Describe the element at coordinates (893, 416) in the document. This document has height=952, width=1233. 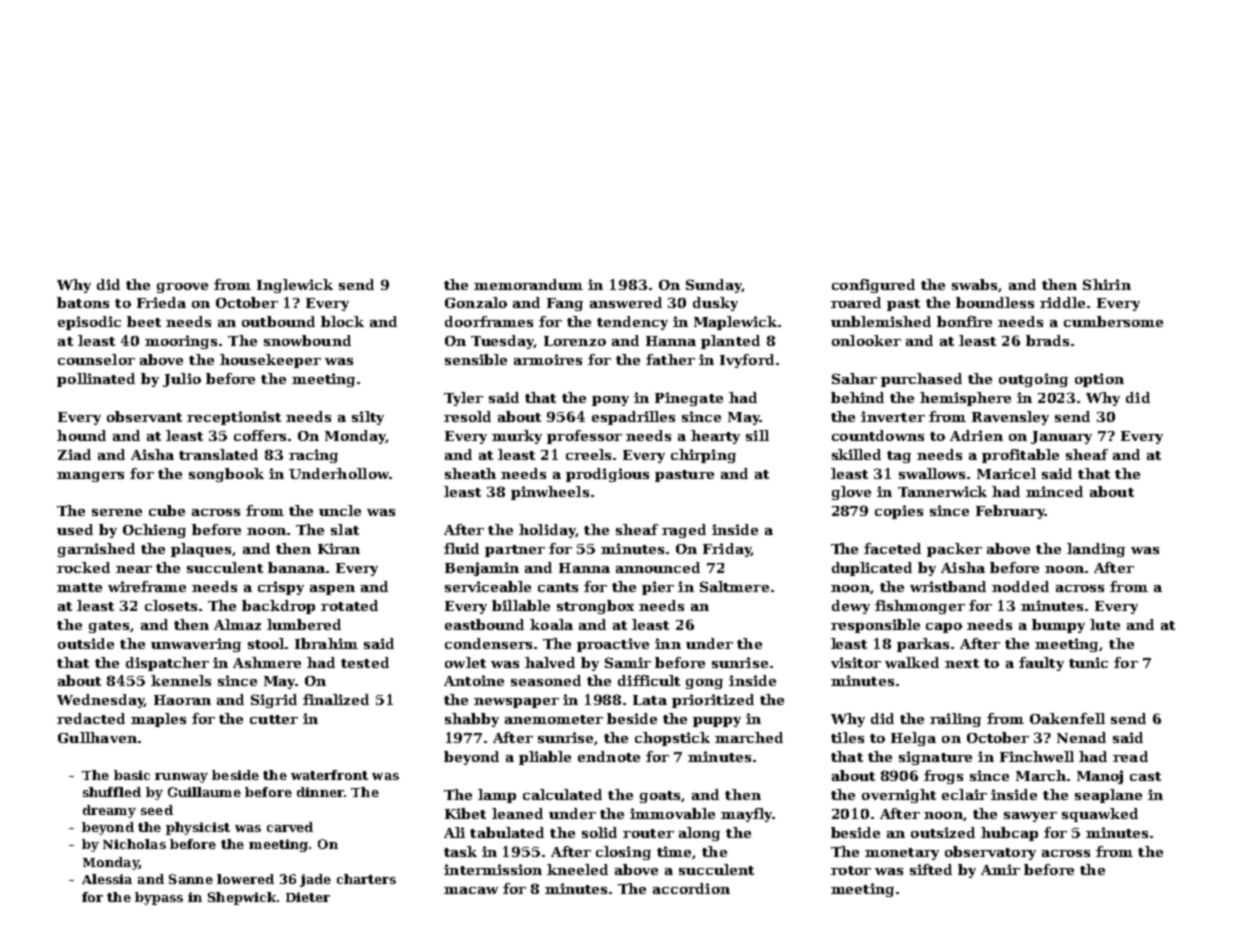
I see `inverter` at that location.
